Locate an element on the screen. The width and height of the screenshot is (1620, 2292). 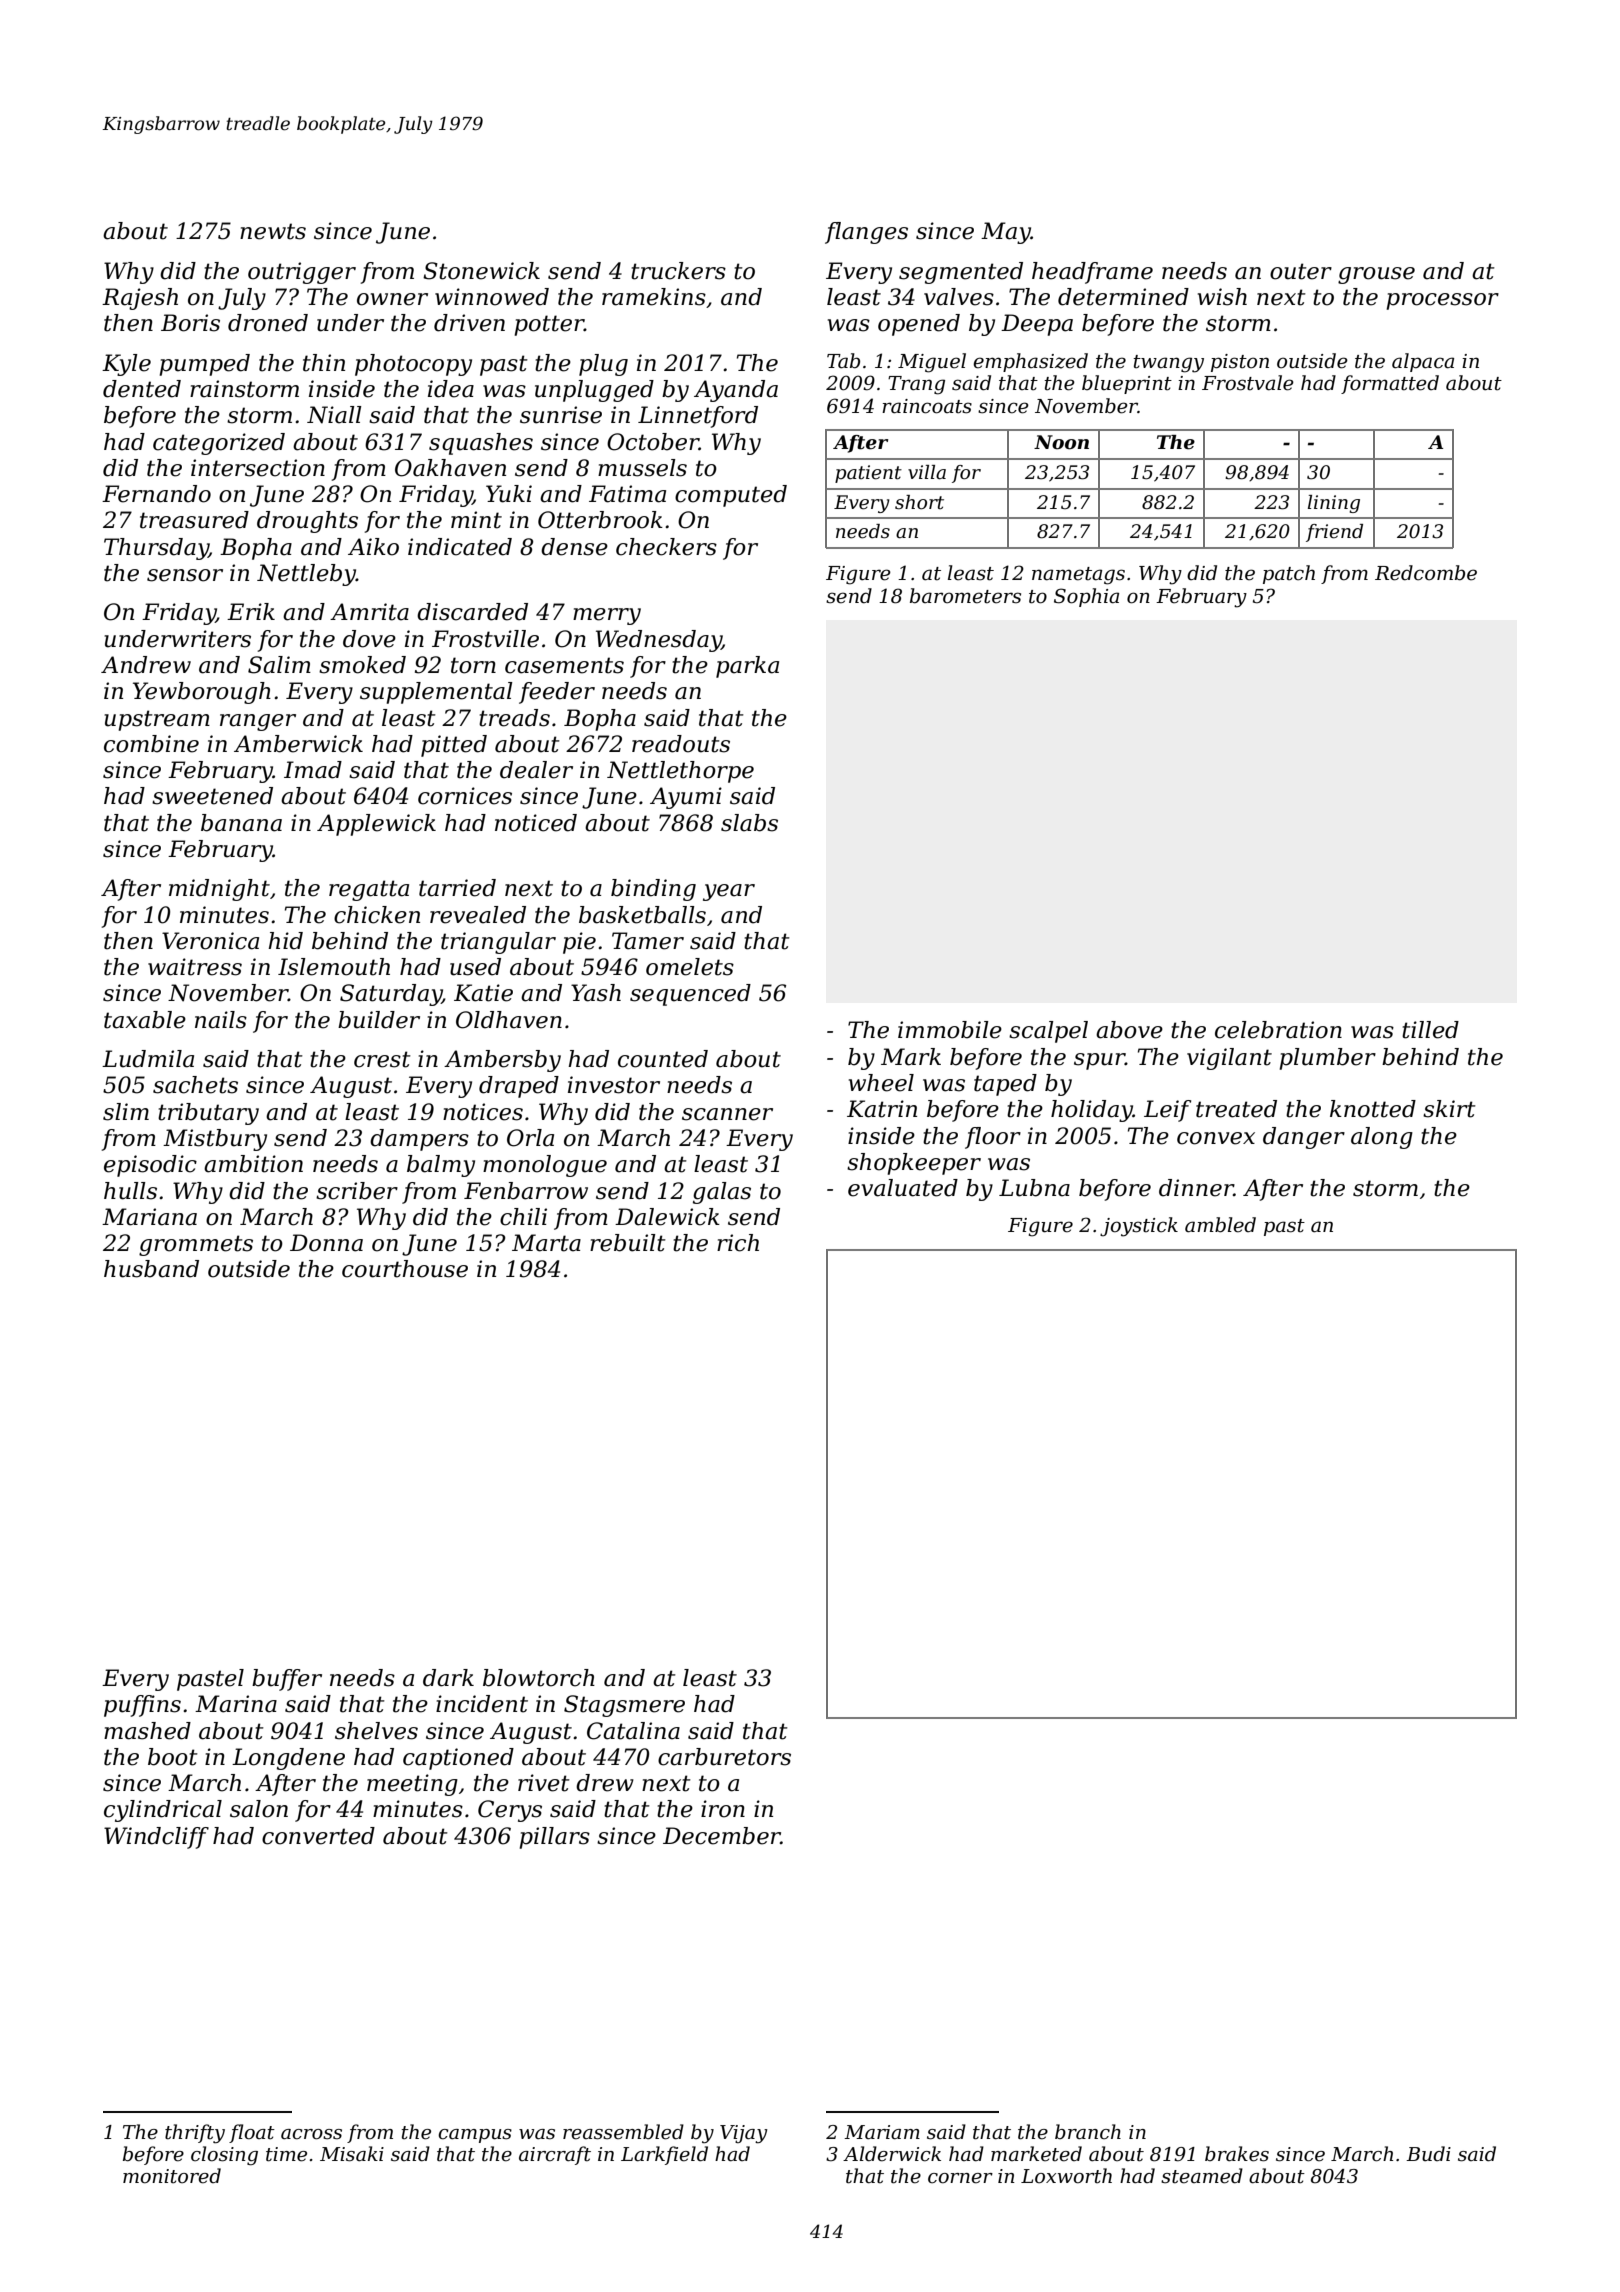
campus is located at coordinates (475, 2136).
